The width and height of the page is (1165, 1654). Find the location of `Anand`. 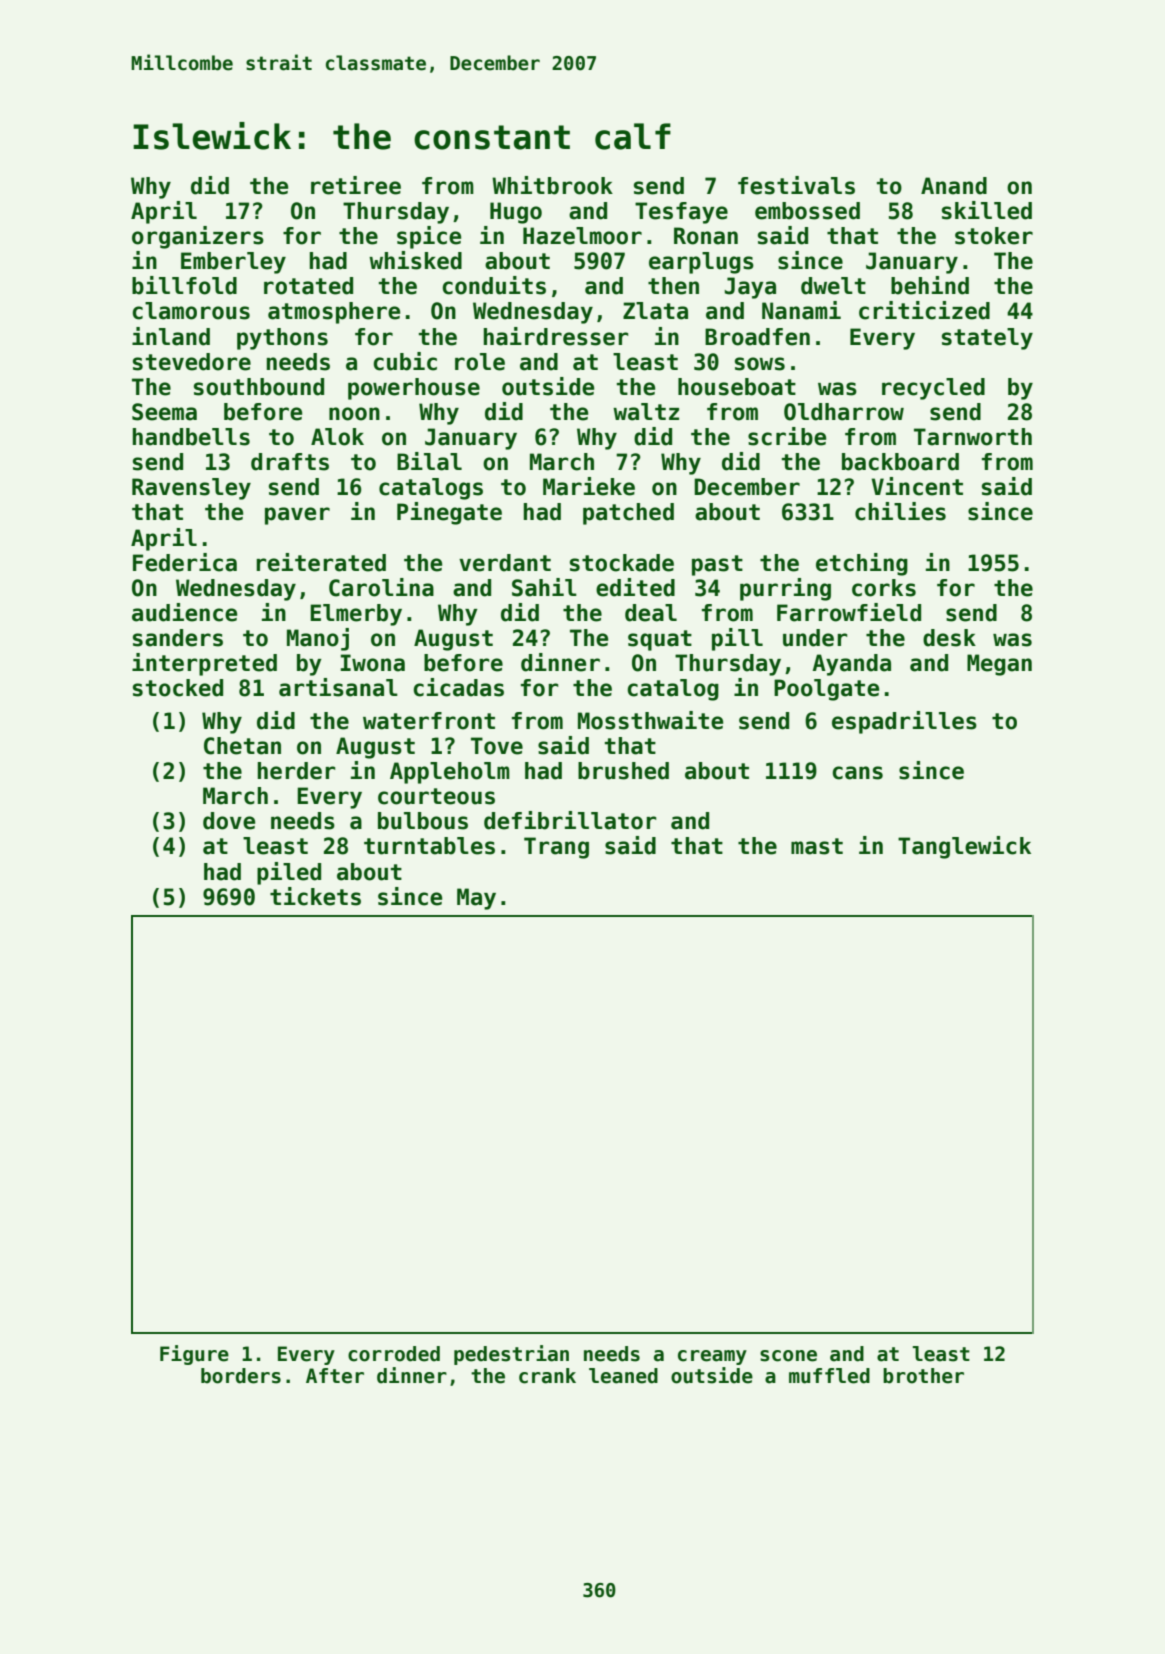

Anand is located at coordinates (954, 186).
